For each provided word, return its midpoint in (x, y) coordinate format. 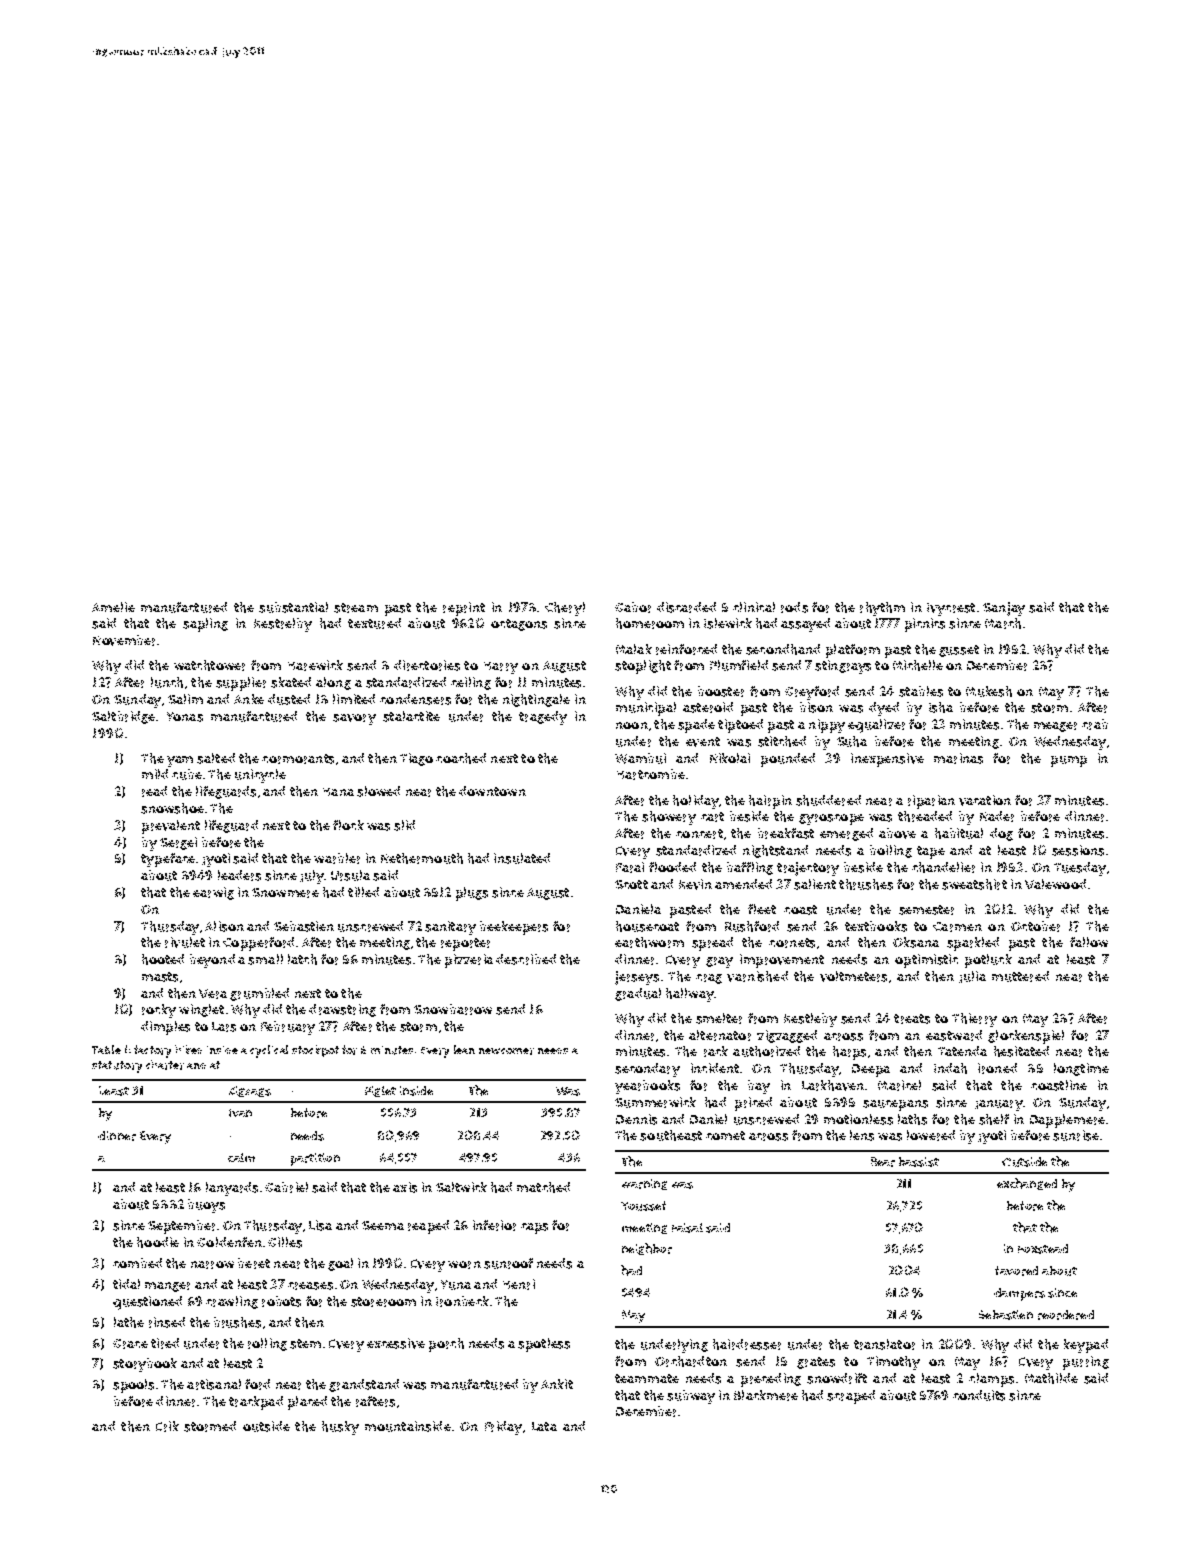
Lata (544, 1426)
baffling (750, 868)
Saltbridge (123, 717)
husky (340, 1428)
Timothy (893, 1363)
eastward (954, 1035)
